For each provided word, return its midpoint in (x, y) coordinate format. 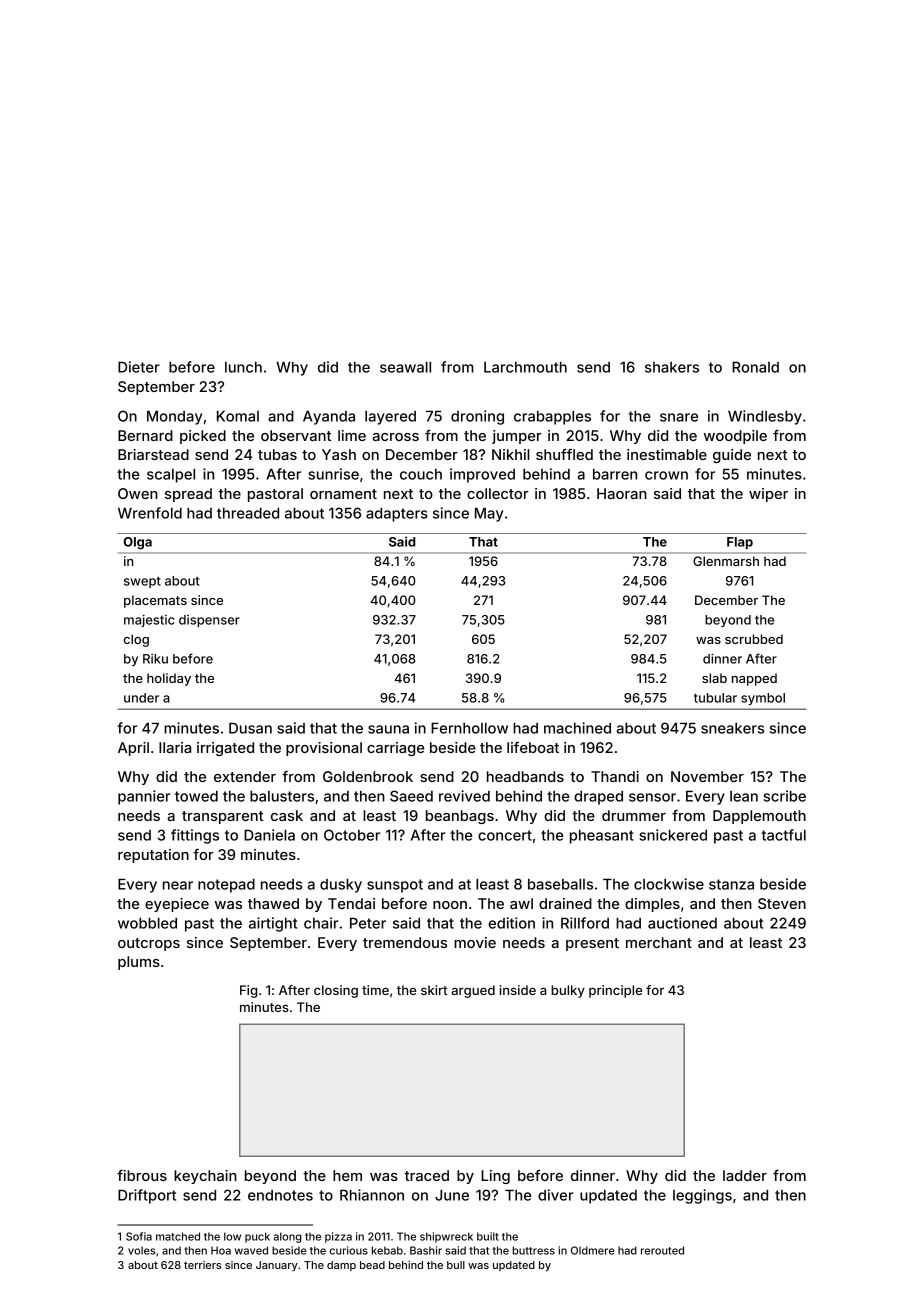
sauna (388, 729)
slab (714, 678)
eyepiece (177, 905)
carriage (395, 749)
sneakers (732, 728)
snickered (673, 835)
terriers (202, 1265)
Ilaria (175, 747)
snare (679, 417)
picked (203, 437)
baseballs (560, 884)
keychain (205, 1177)
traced (427, 1175)
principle (615, 991)
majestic (149, 620)
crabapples (552, 418)
